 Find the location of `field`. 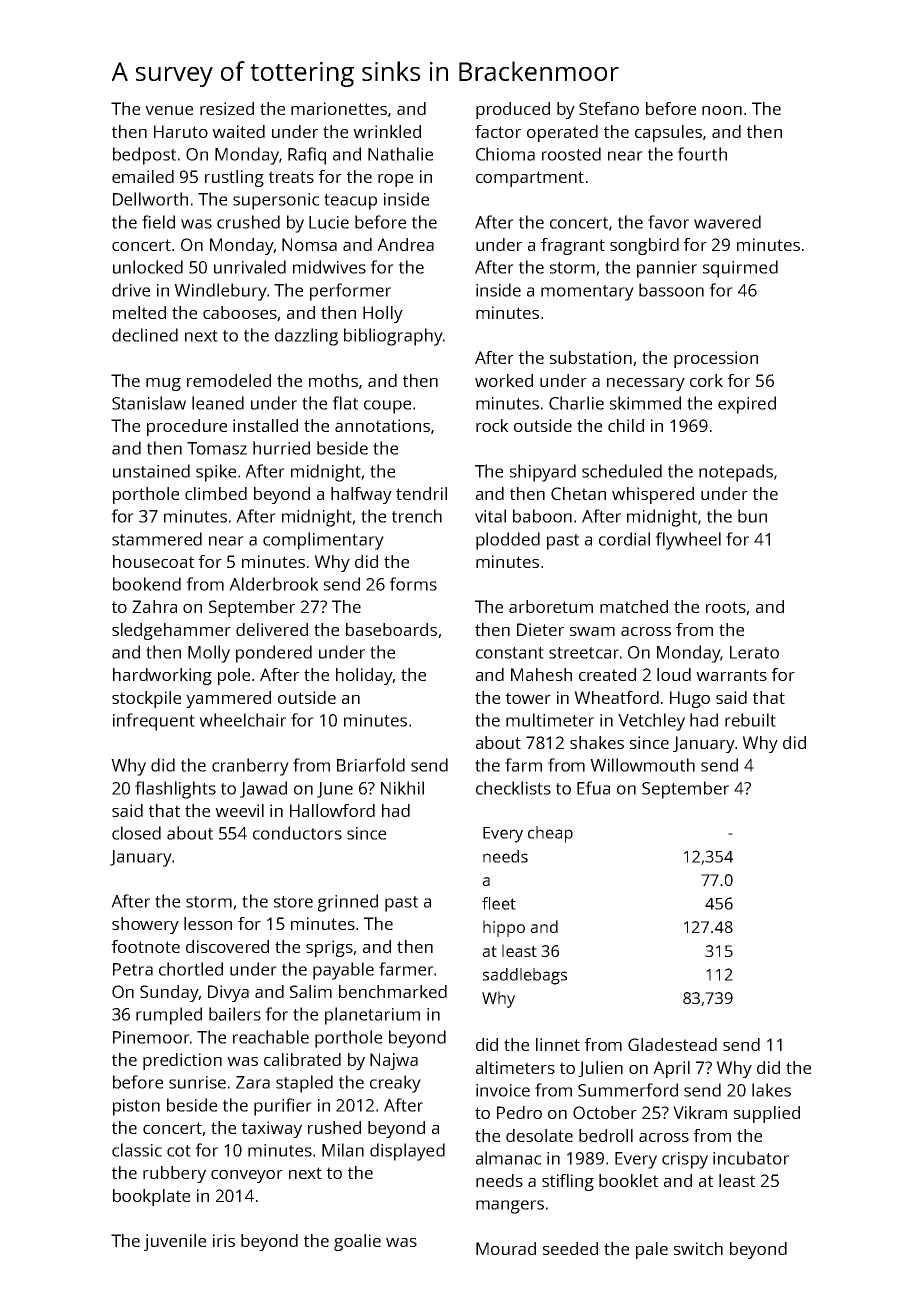

field is located at coordinates (158, 222).
